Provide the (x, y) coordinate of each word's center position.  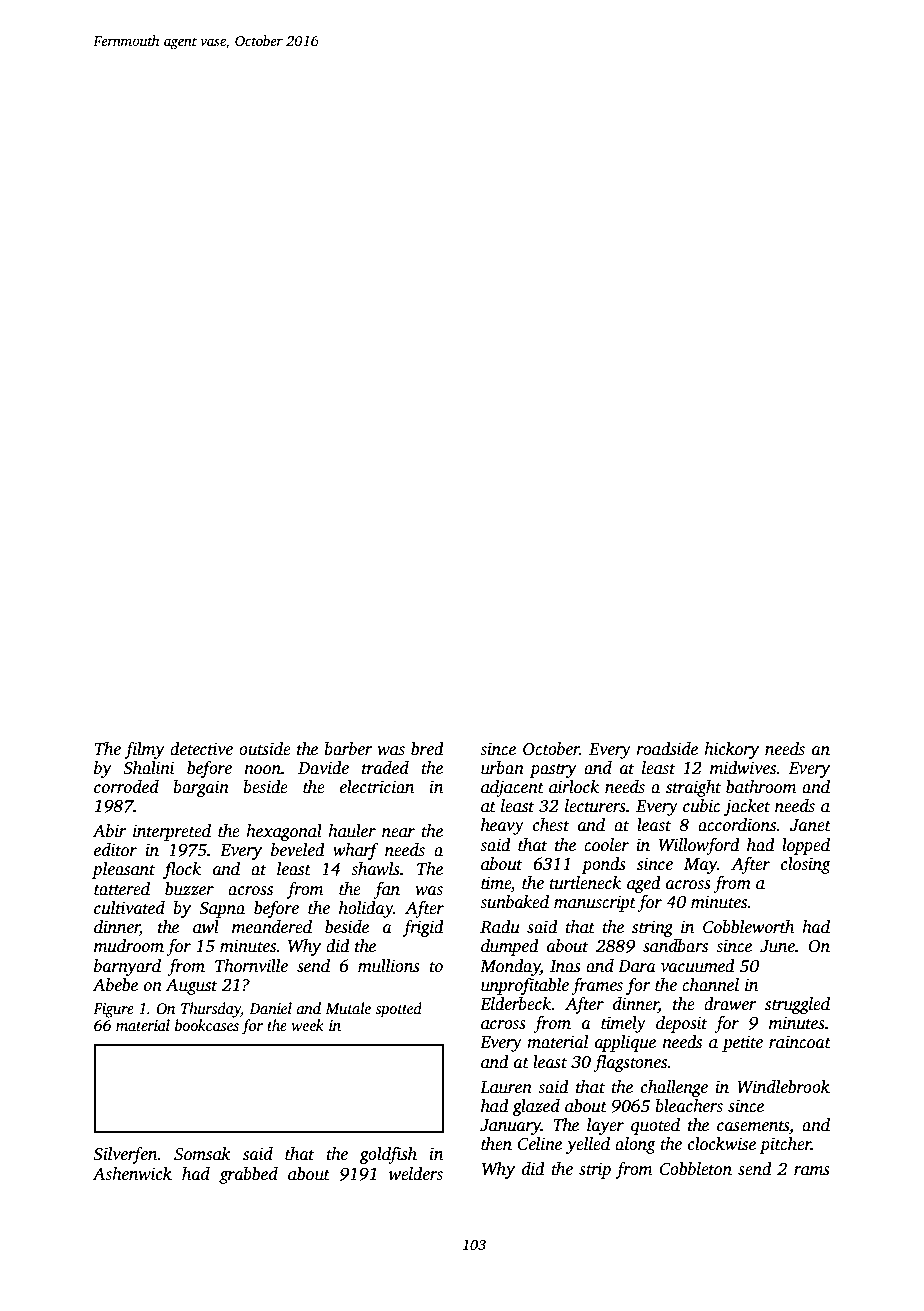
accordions (737, 825)
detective (201, 749)
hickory (731, 750)
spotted (398, 1010)
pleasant (123, 870)
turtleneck (585, 883)
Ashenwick (132, 1174)
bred (427, 749)
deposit (682, 1024)
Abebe (115, 985)
